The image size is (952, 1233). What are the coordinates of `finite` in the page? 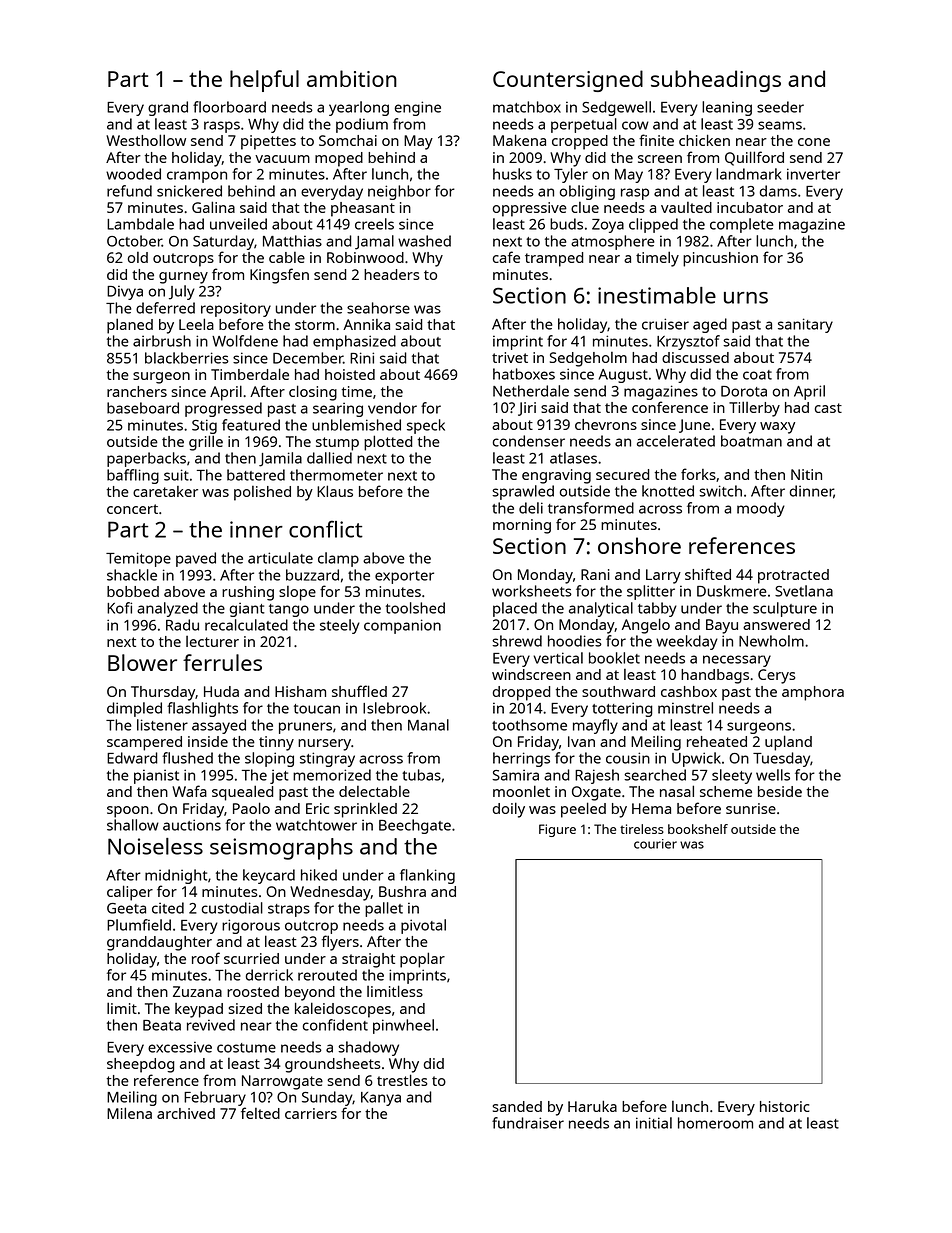 It's located at (656, 140).
